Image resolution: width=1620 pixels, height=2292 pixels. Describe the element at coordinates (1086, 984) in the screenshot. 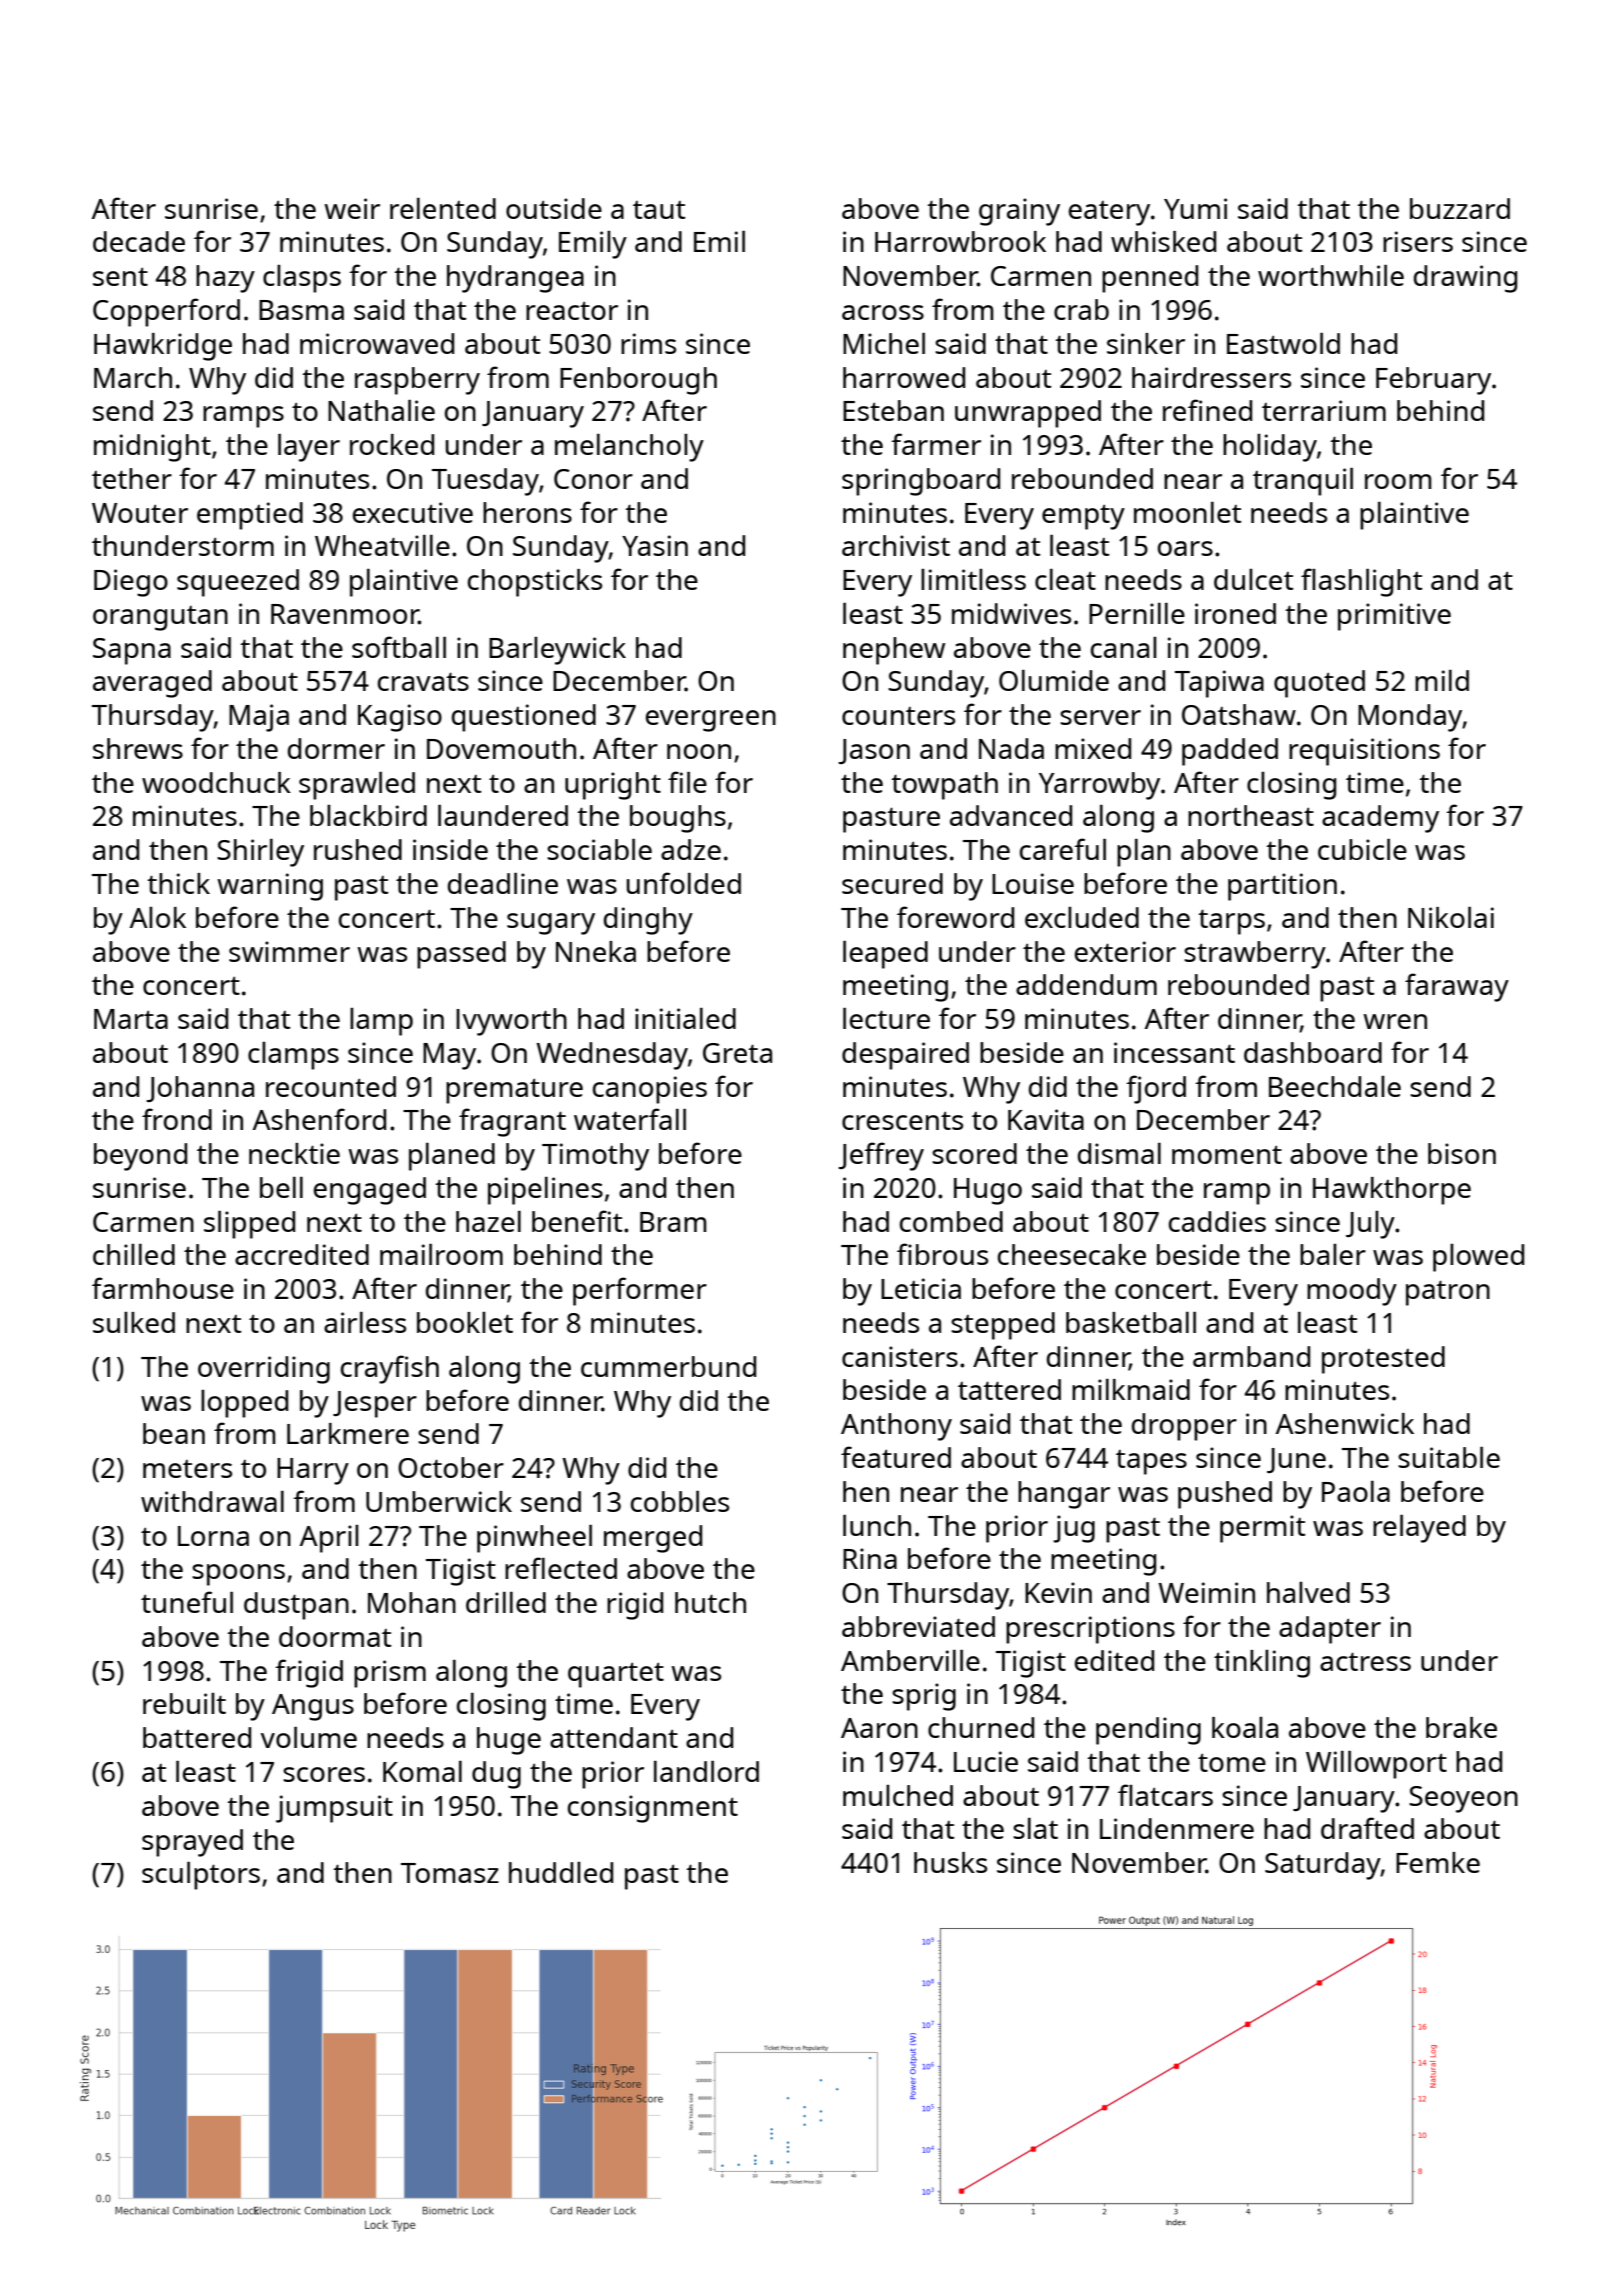

I see `addendum` at that location.
